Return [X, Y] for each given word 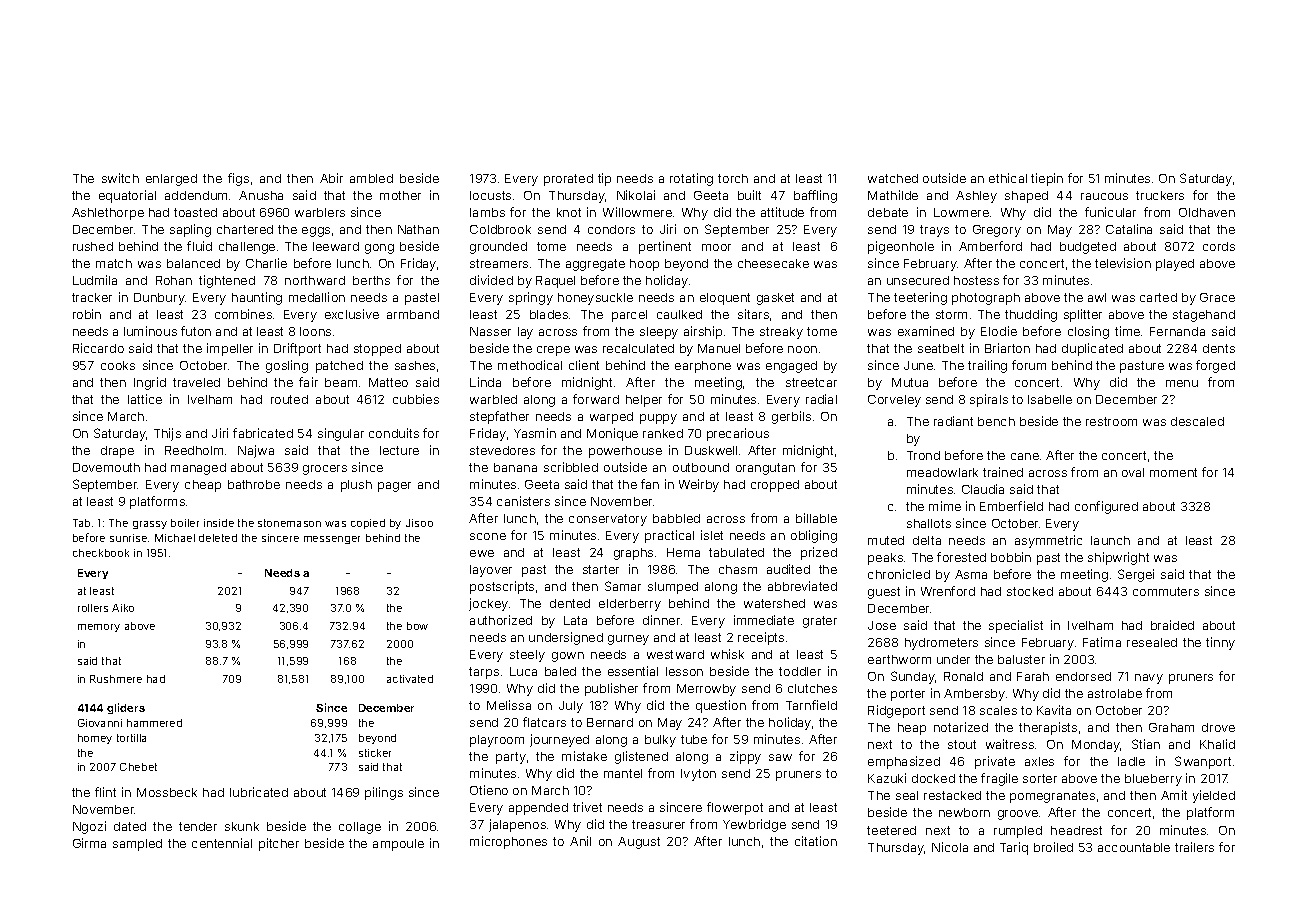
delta [927, 540]
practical [669, 536]
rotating [691, 179]
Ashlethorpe [108, 214]
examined [926, 331]
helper [644, 401]
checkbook [101, 553]
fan [650, 484]
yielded [1214, 796]
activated [410, 679]
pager [394, 487]
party [511, 758]
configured [1106, 507]
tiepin [1047, 179]
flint [105, 792]
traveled [196, 382]
